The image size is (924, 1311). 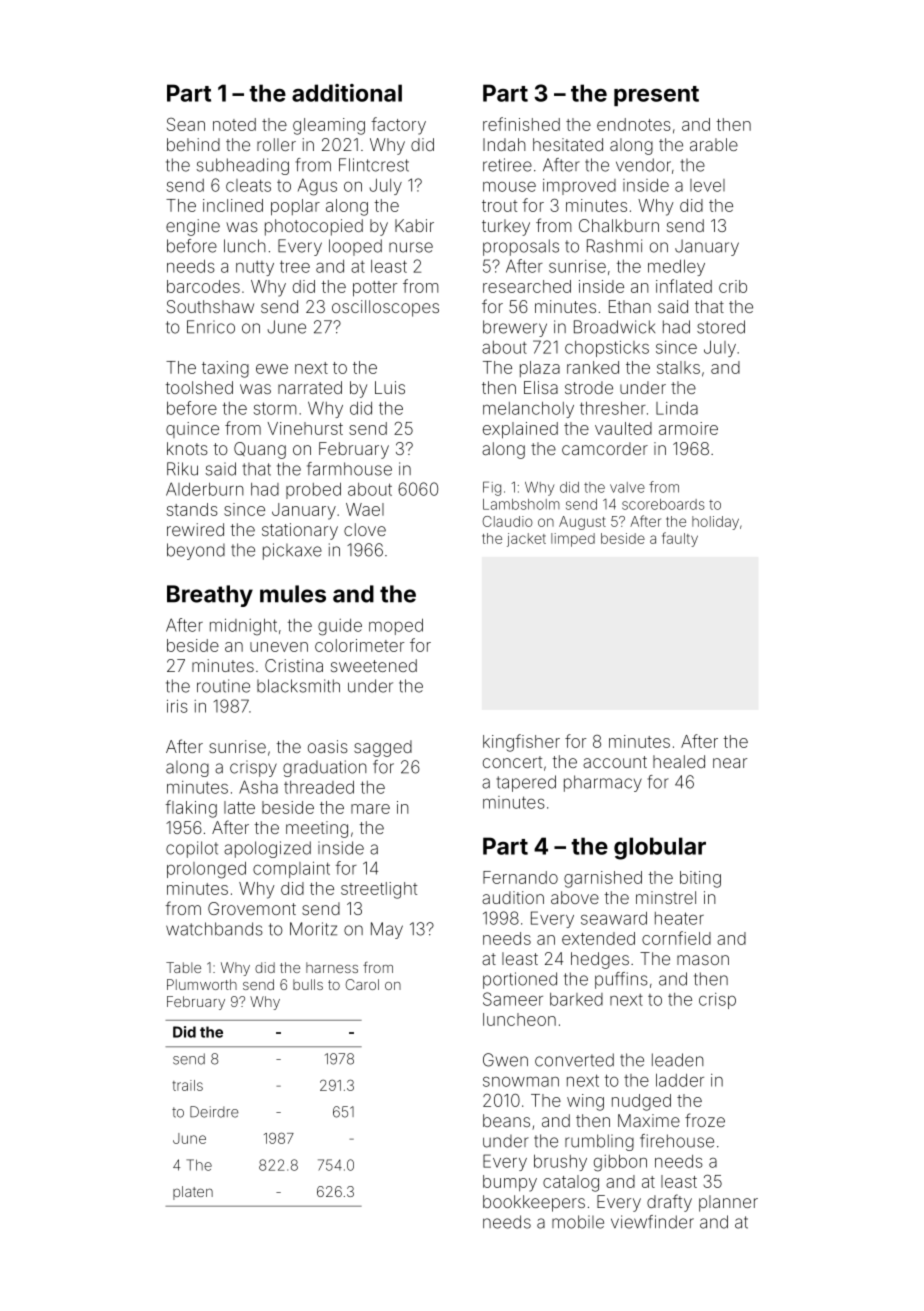 I want to click on holiday, so click(x=715, y=523).
